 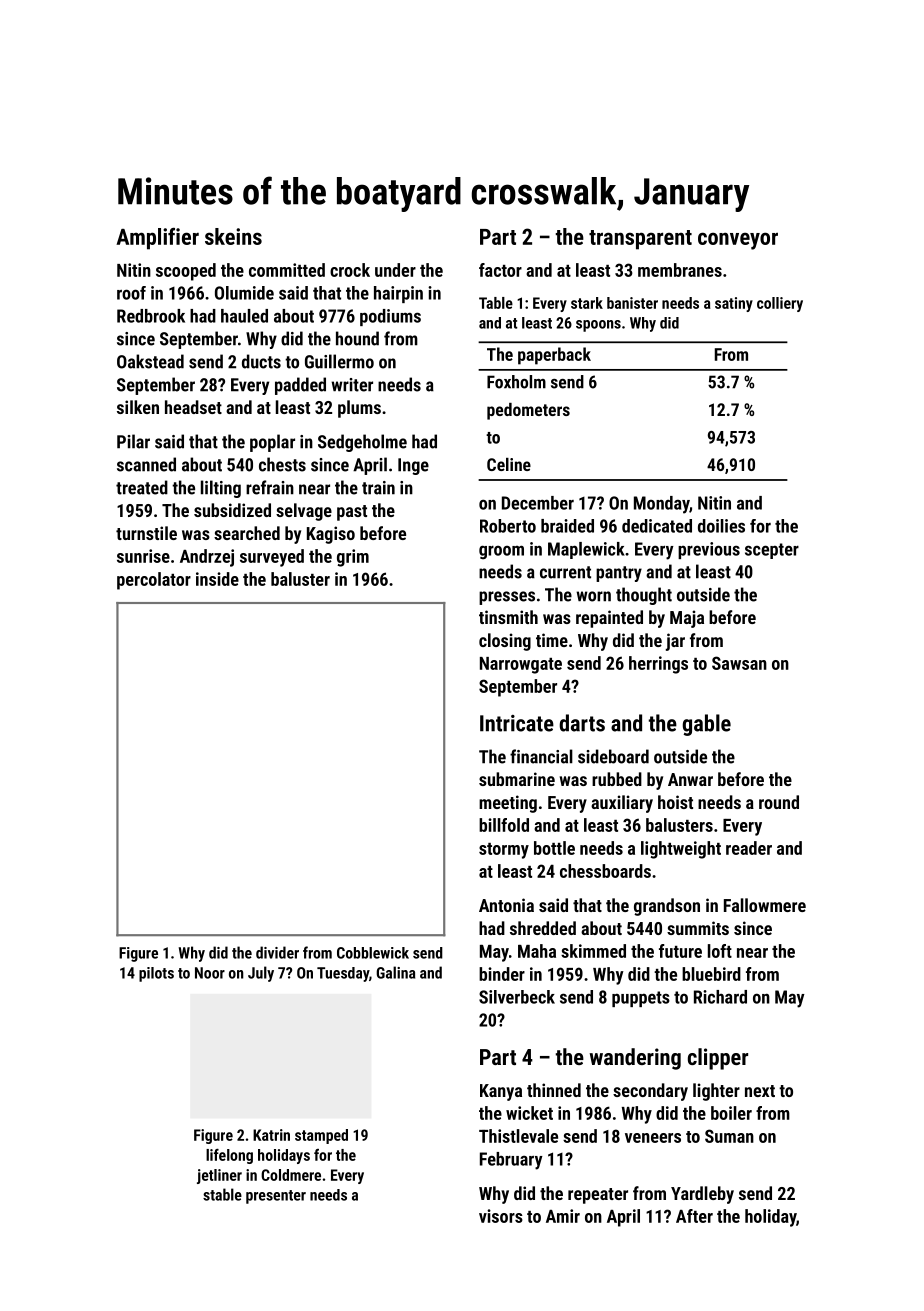 What do you see at coordinates (738, 241) in the page?
I see `conveyor` at bounding box center [738, 241].
